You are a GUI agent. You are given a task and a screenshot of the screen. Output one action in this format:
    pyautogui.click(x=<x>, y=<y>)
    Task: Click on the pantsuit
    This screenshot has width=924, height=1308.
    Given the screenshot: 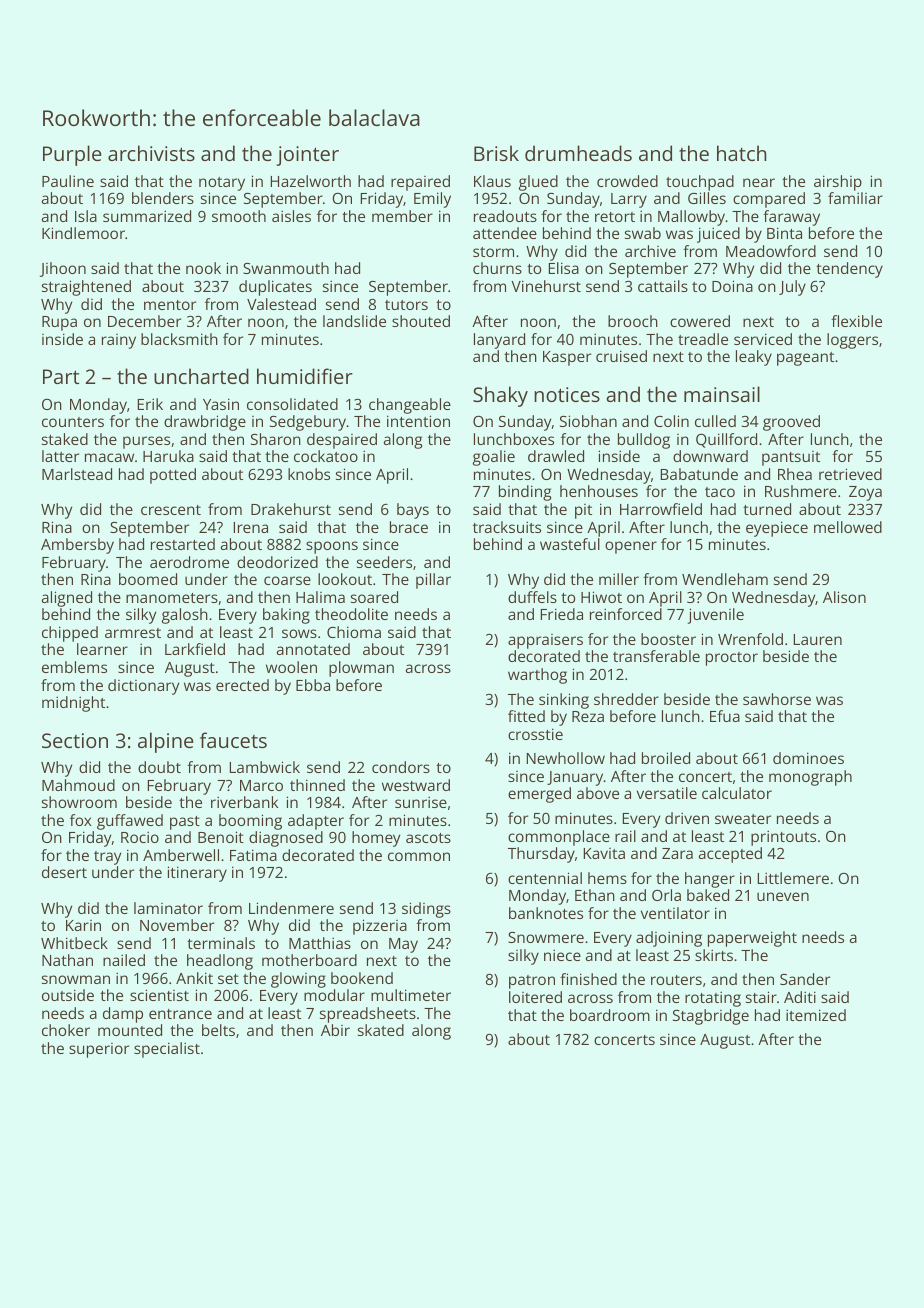 What is the action you would take?
    pyautogui.click(x=791, y=458)
